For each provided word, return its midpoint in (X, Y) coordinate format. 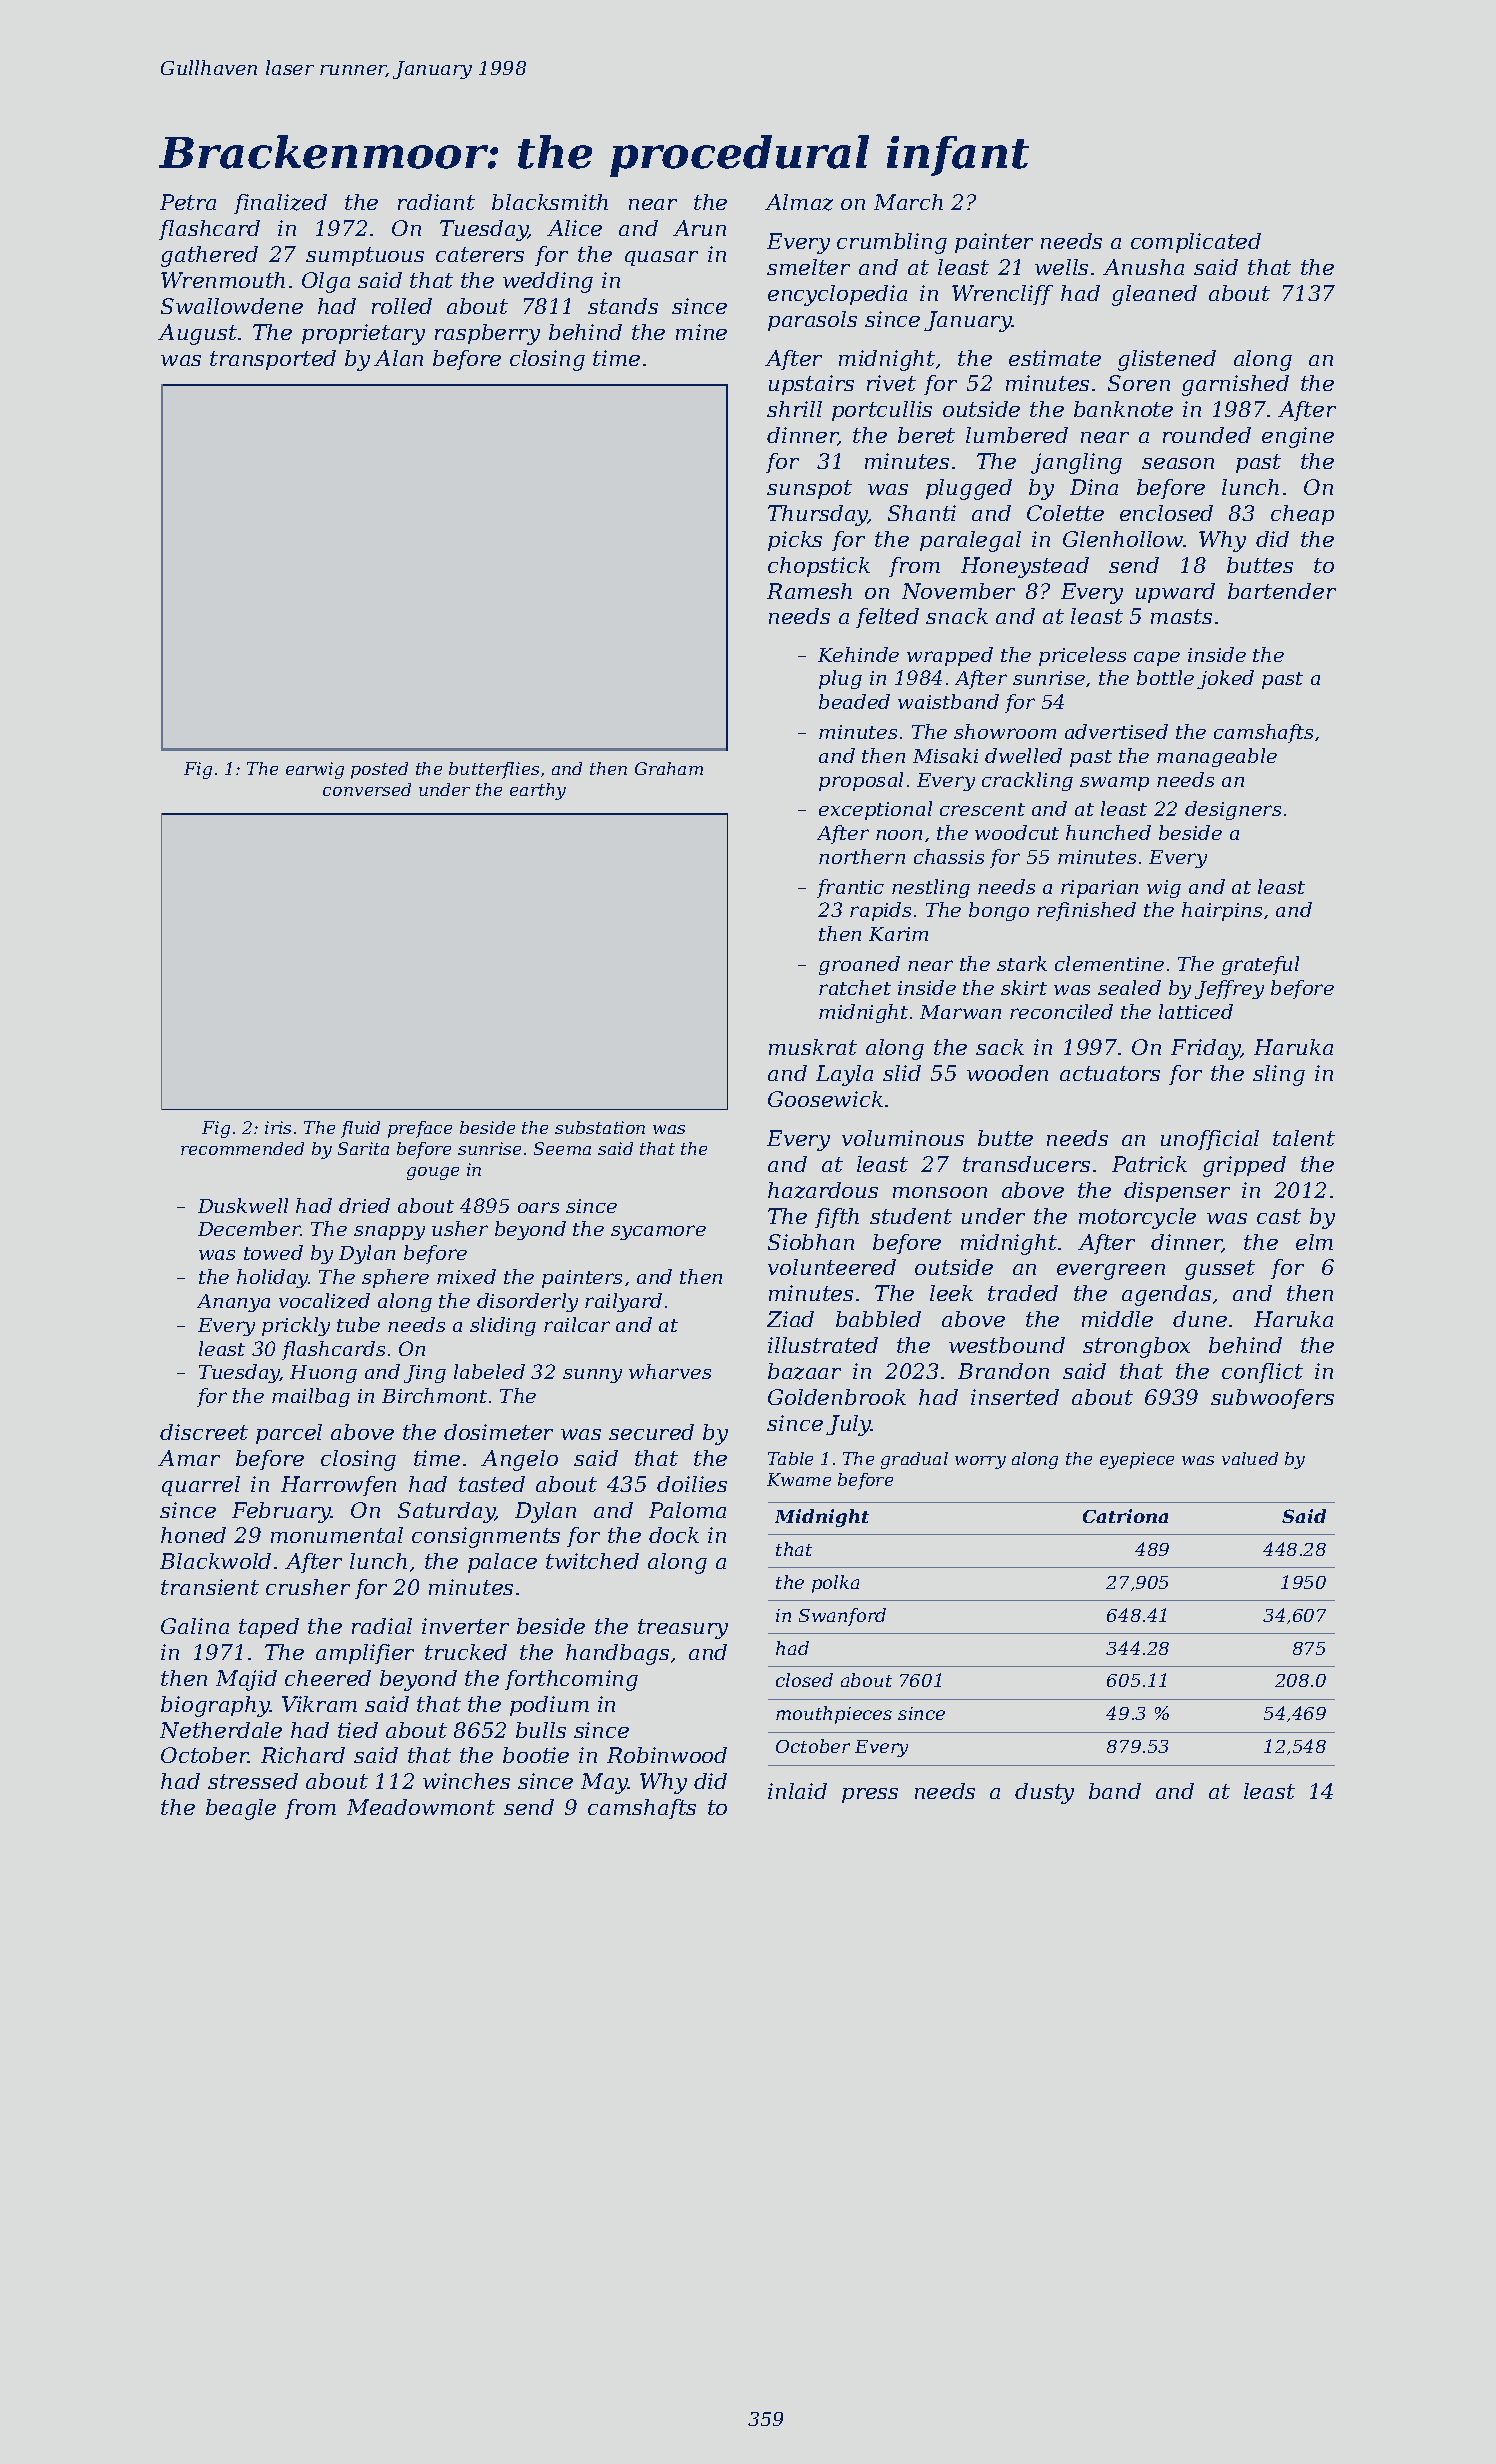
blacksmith (550, 202)
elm (1314, 1242)
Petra (188, 202)
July (848, 1425)
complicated (1196, 243)
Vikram (319, 1704)
